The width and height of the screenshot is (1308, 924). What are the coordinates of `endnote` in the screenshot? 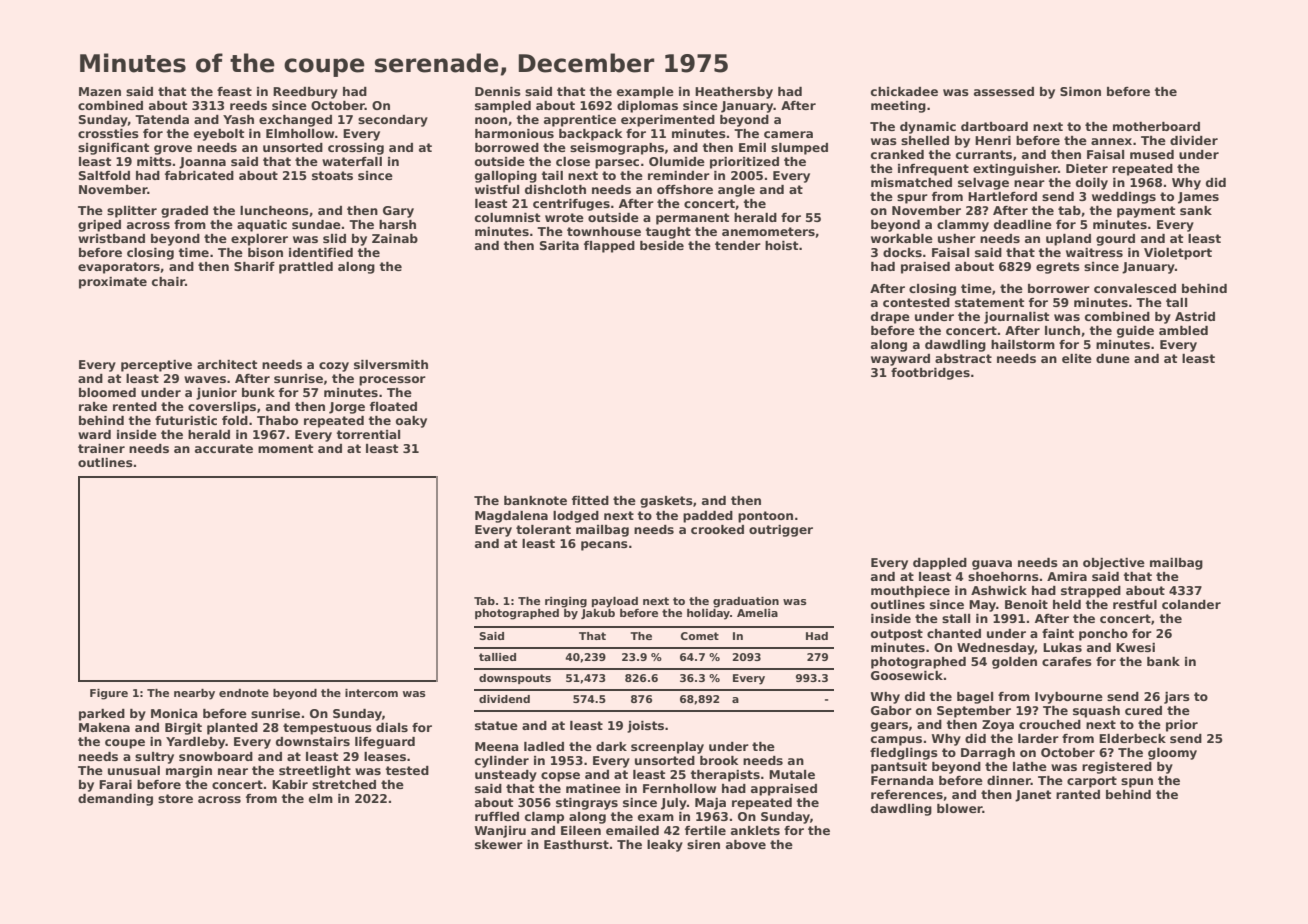 It's located at (244, 693).
